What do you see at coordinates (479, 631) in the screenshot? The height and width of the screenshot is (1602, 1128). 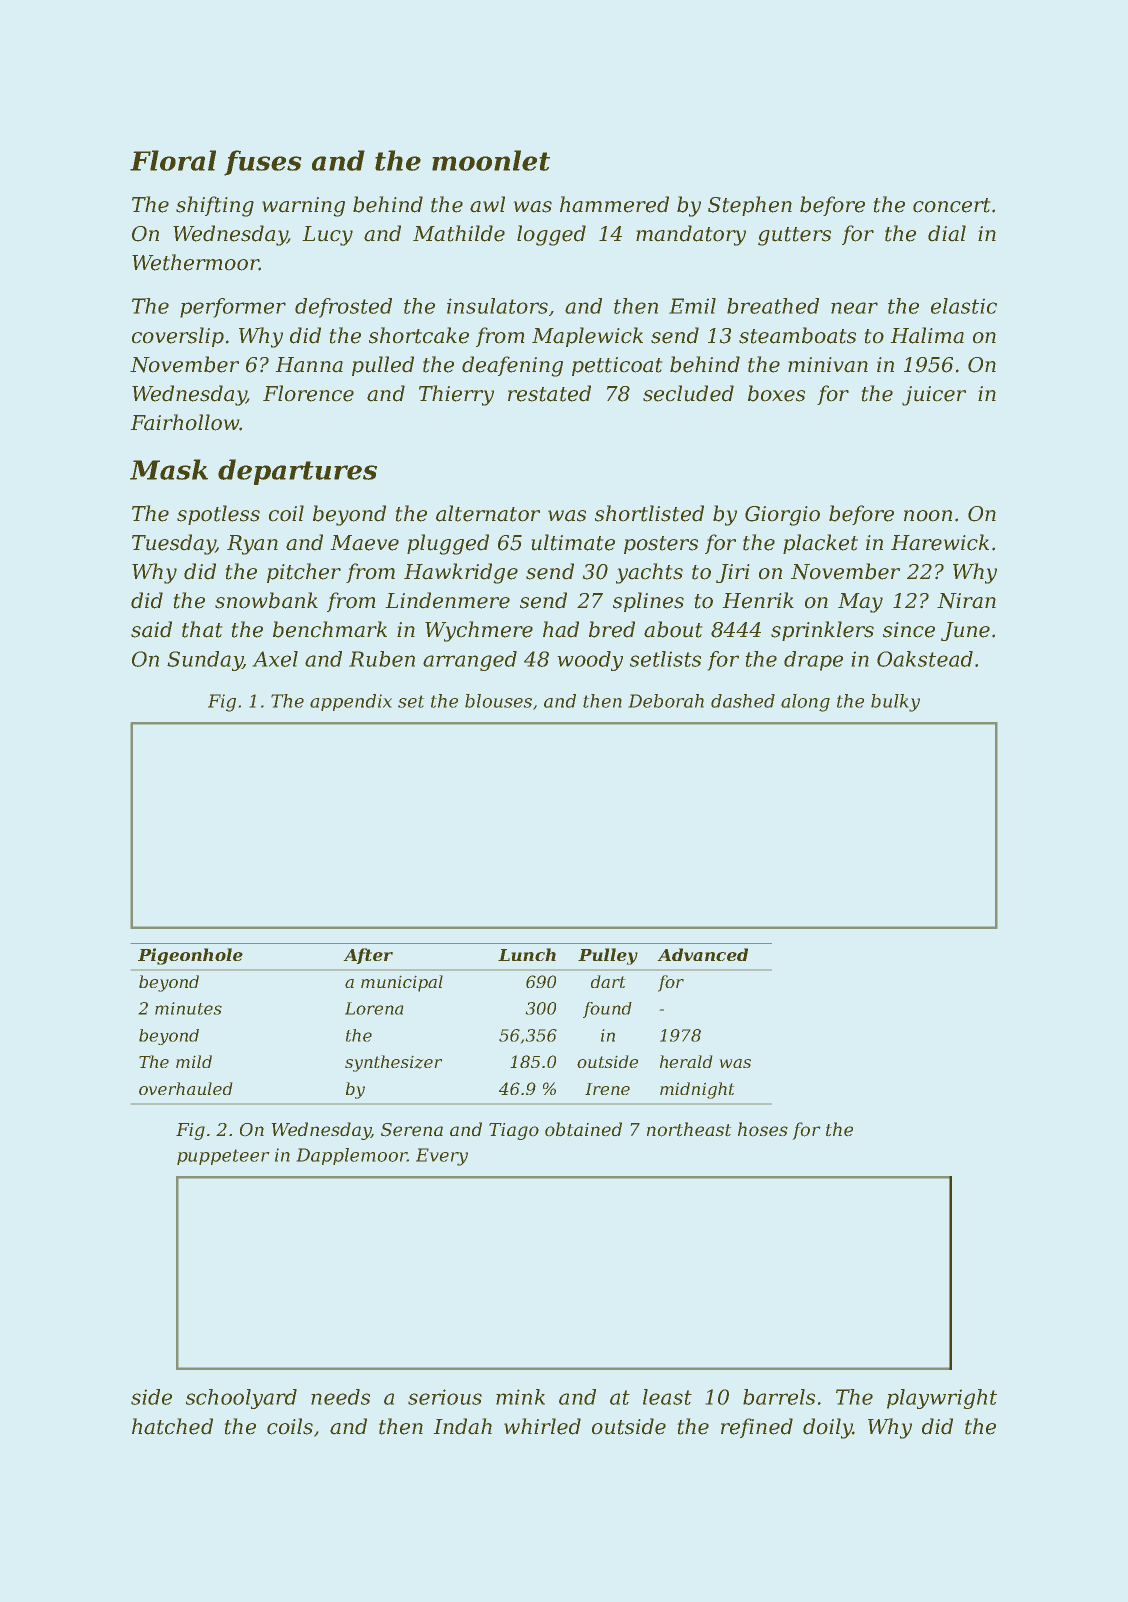 I see `Wychmere` at bounding box center [479, 631].
